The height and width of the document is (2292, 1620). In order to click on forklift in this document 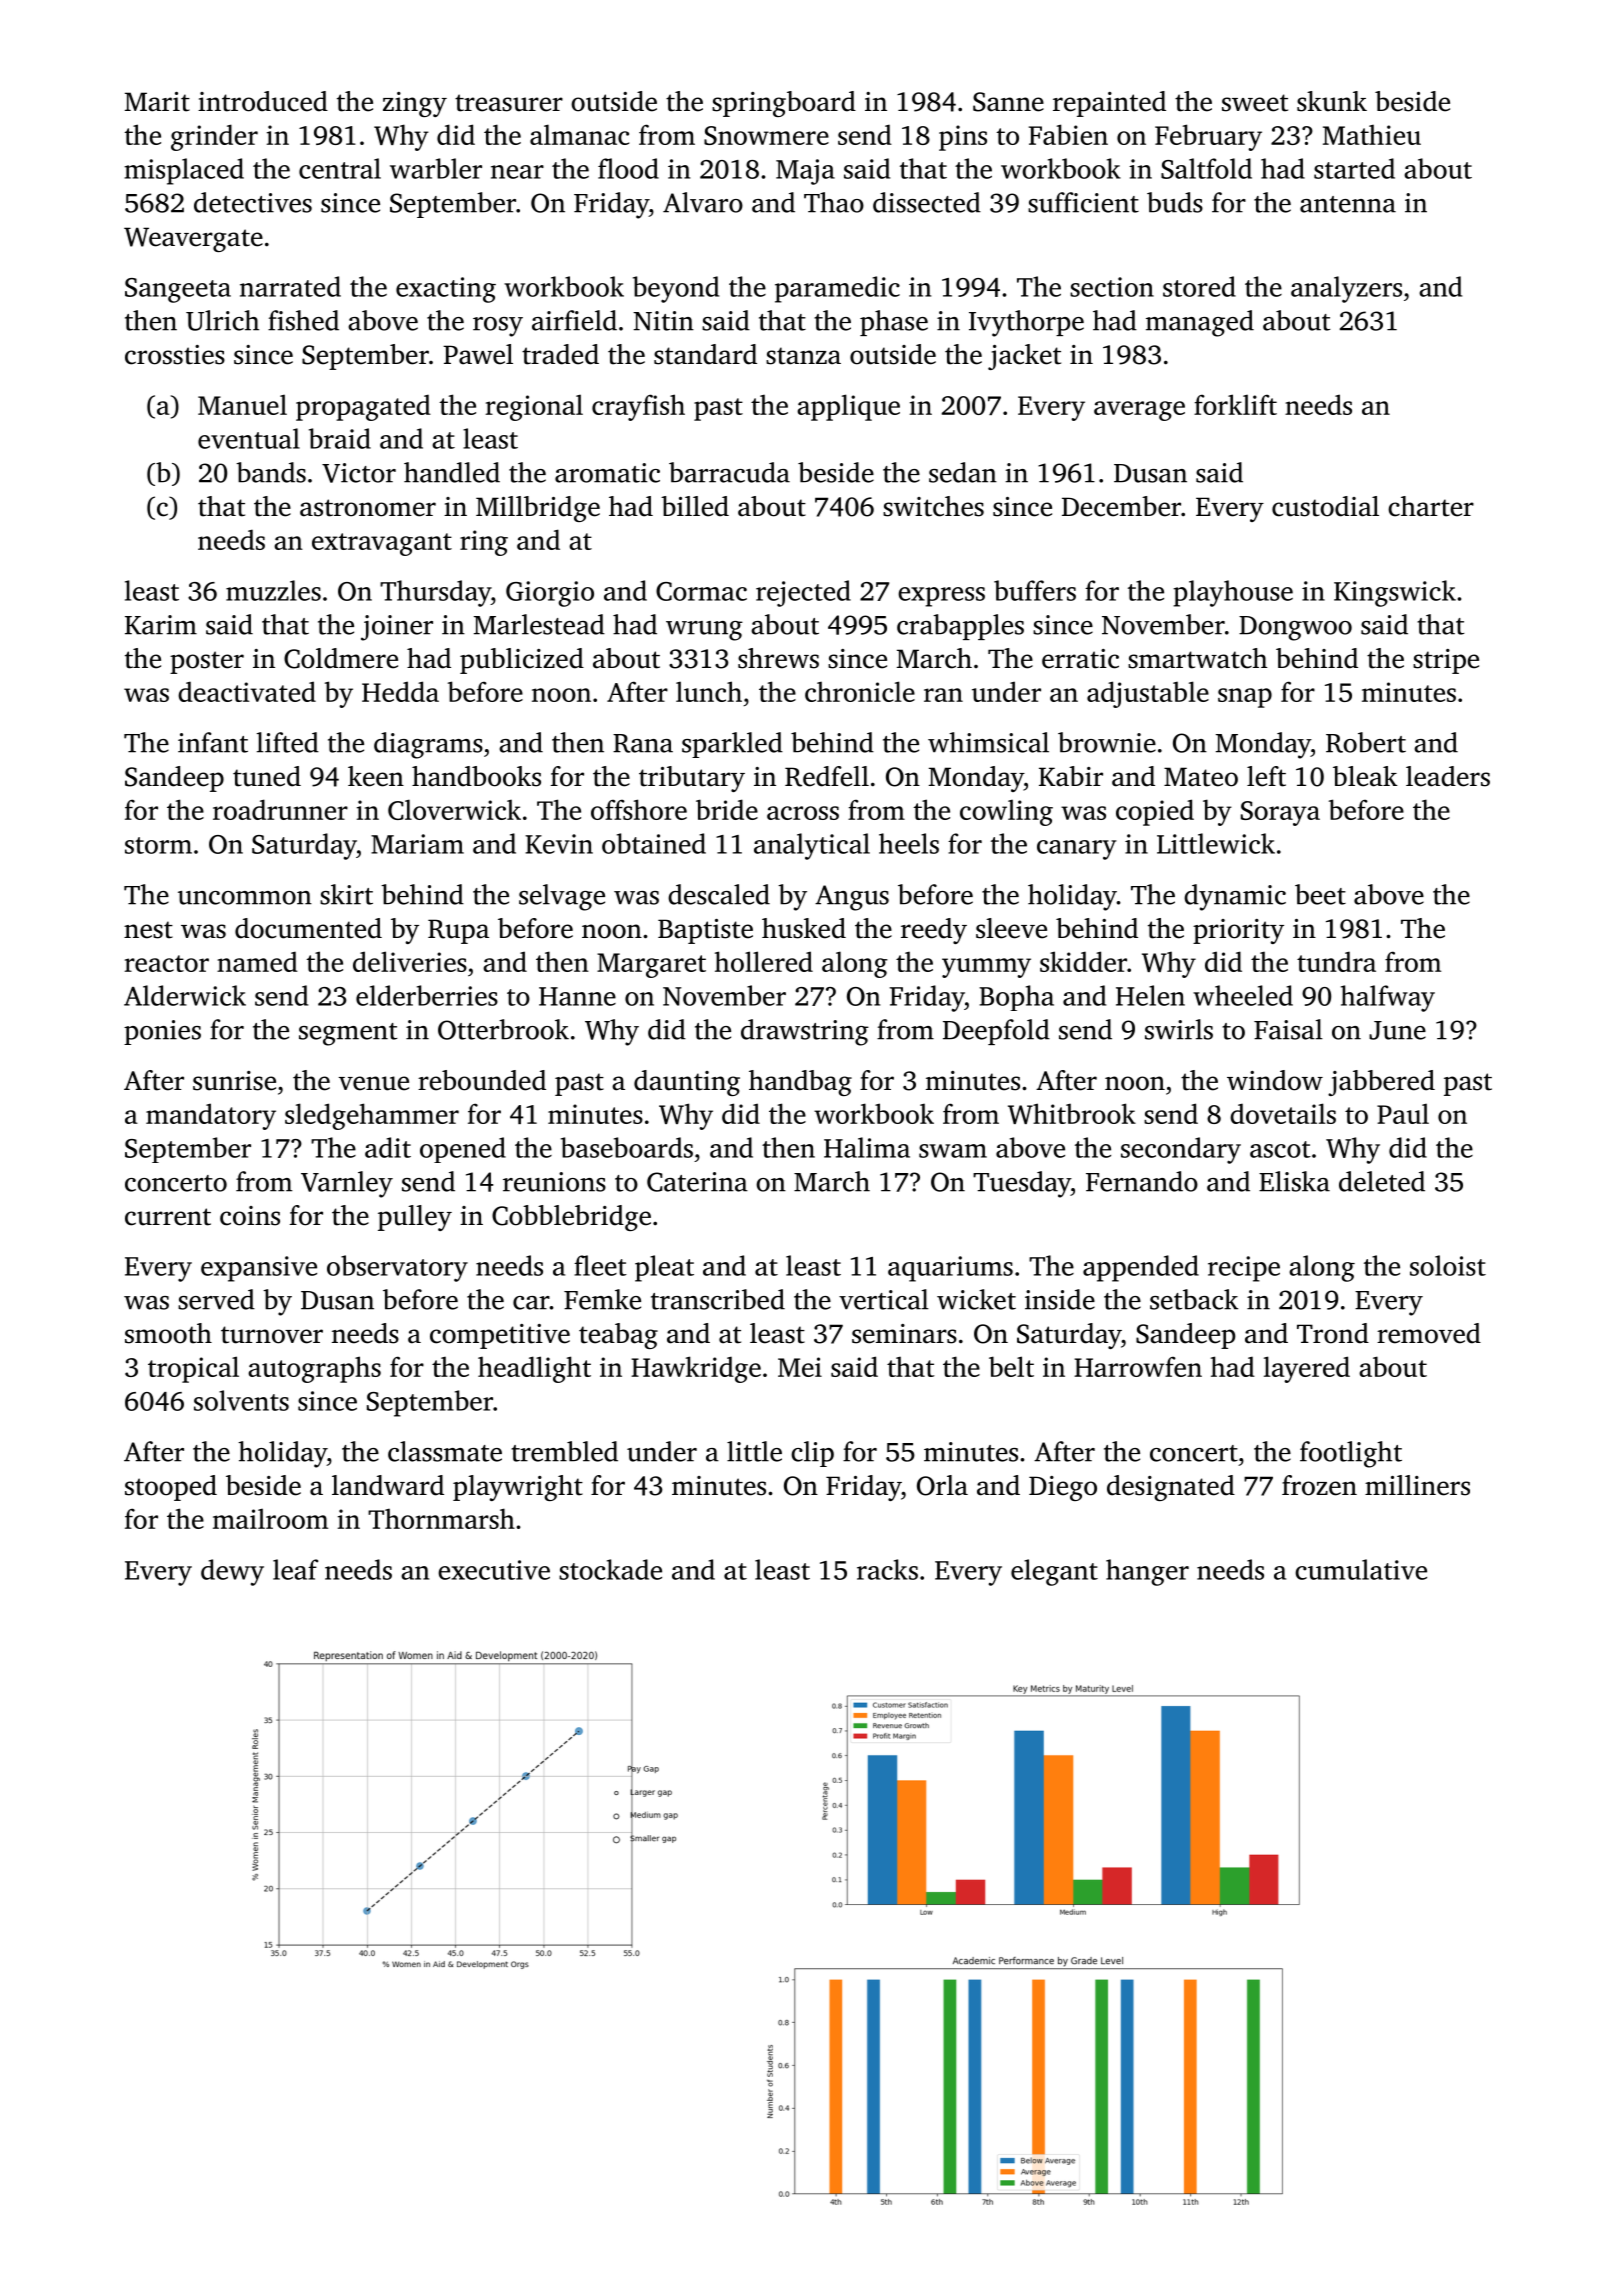, I will do `click(1235, 404)`.
